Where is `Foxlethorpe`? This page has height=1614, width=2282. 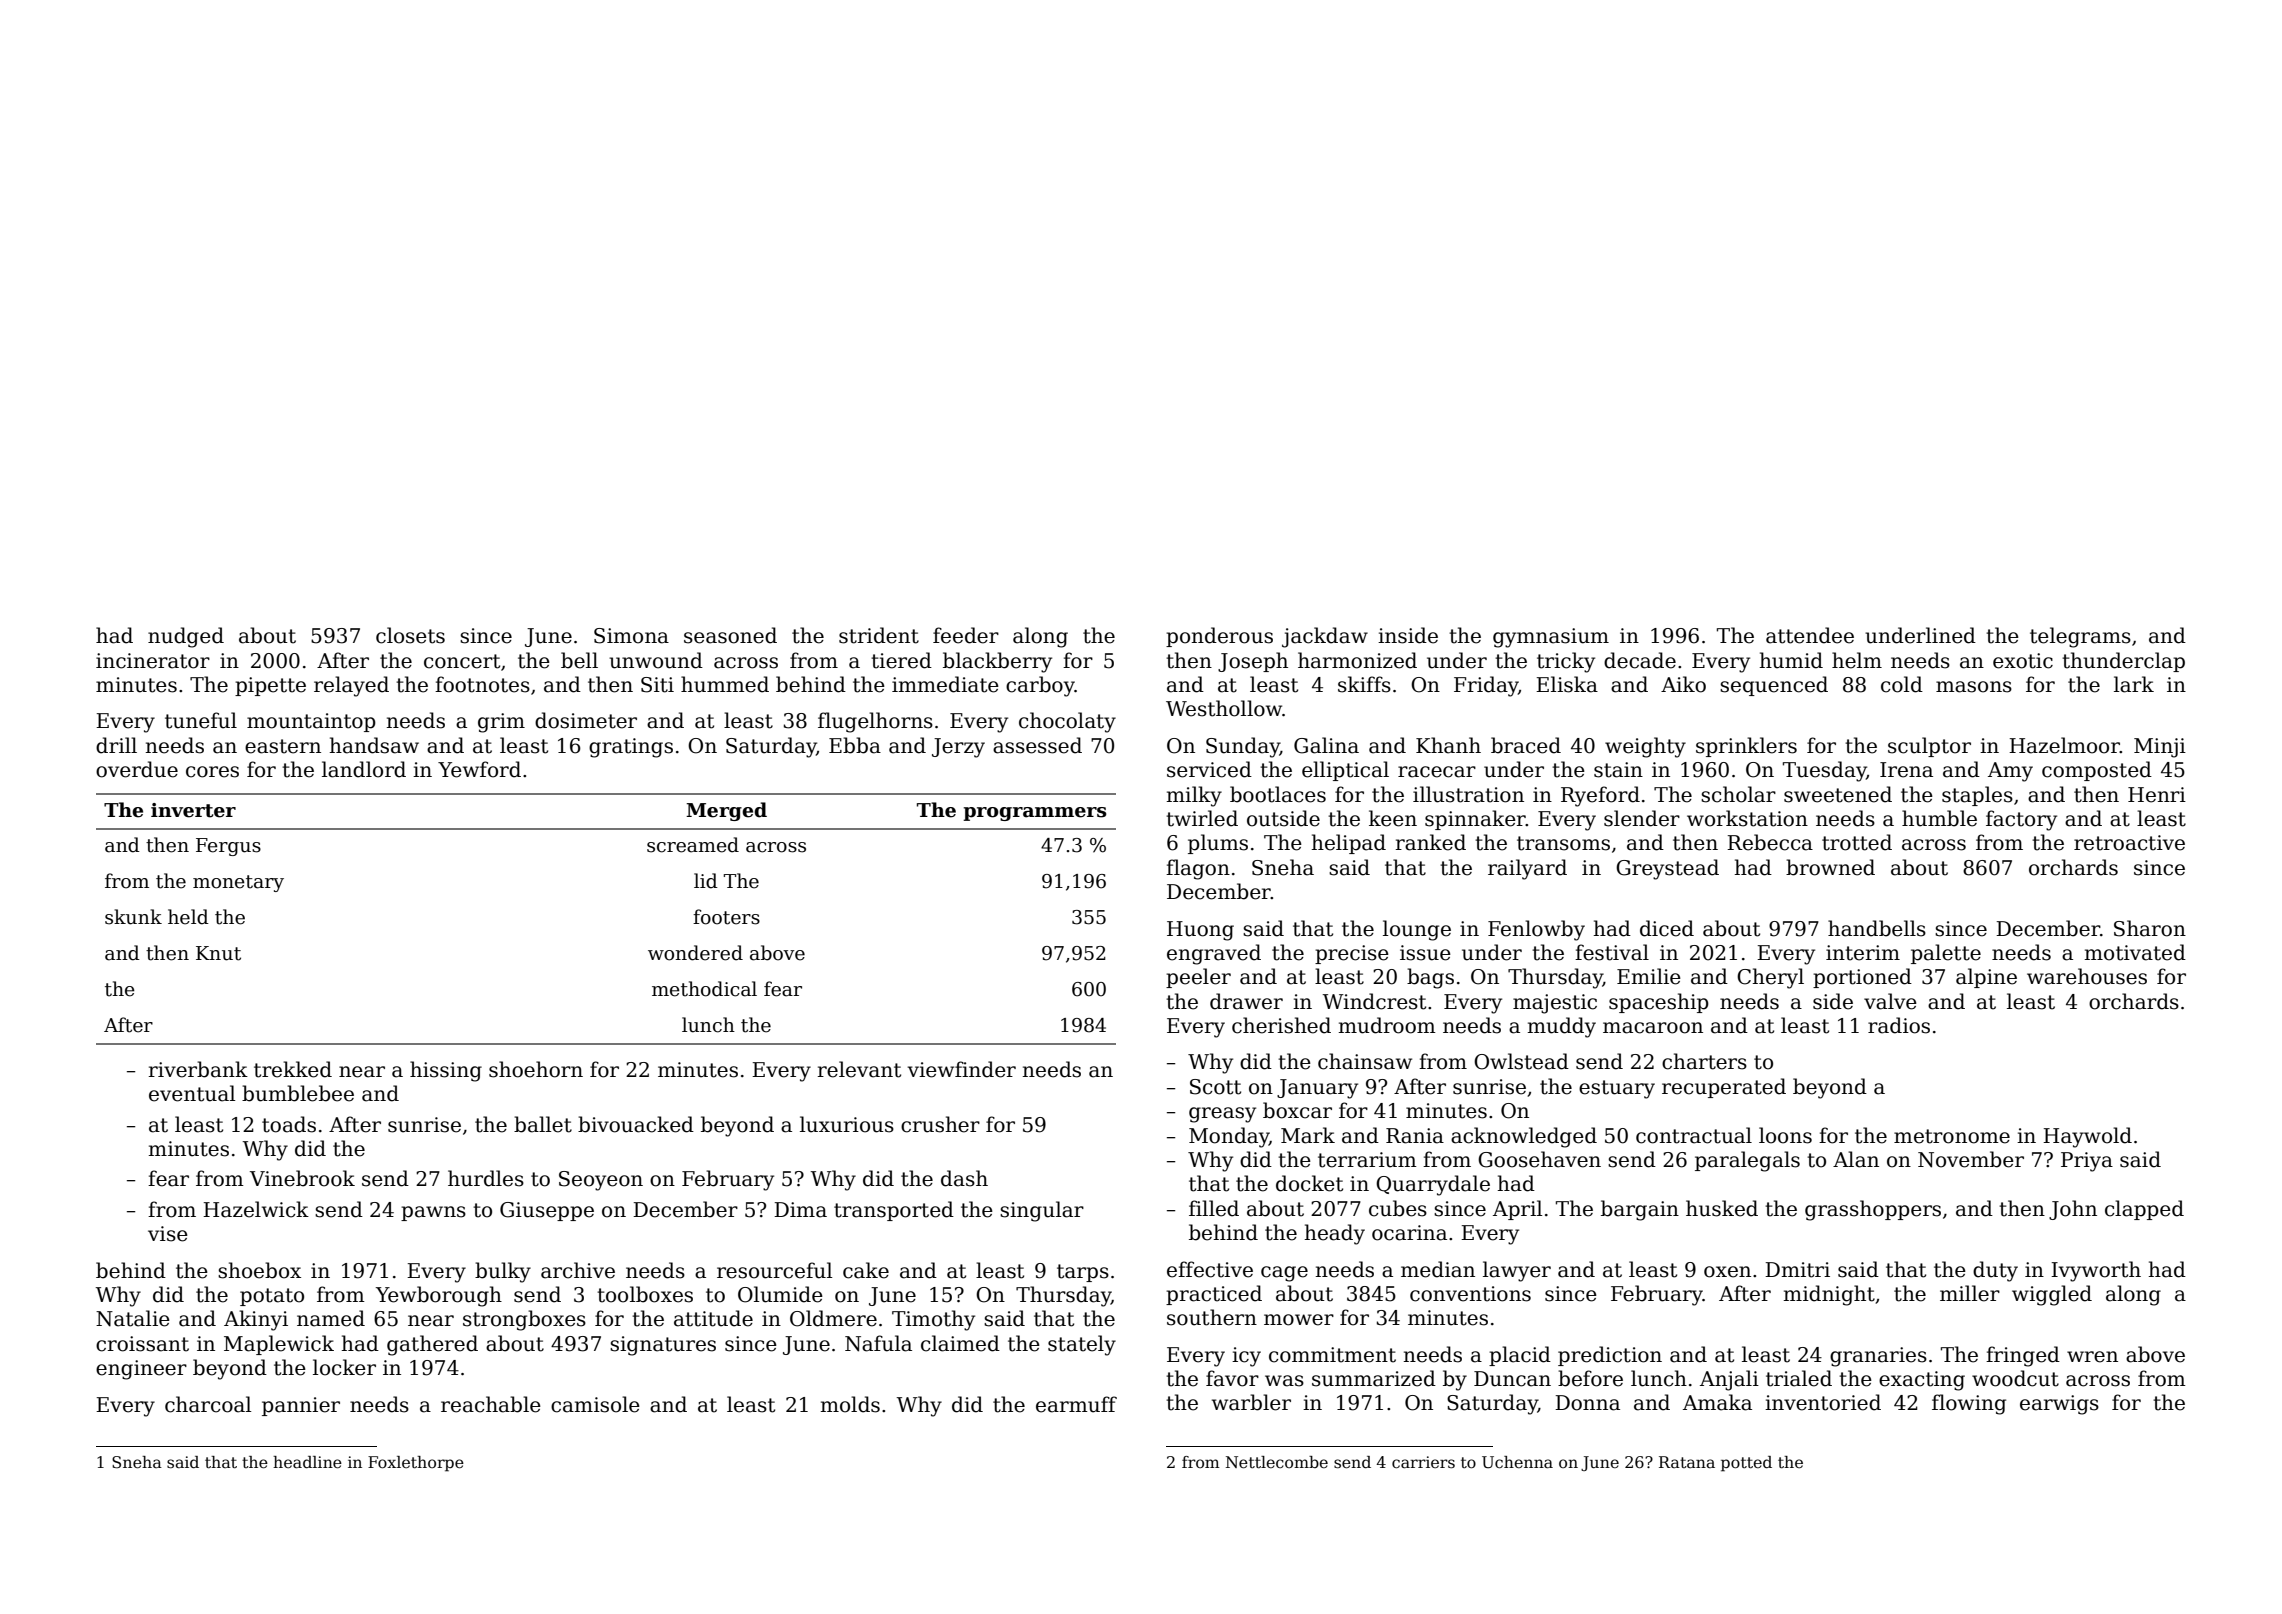
Foxlethorpe is located at coordinates (416, 1464).
